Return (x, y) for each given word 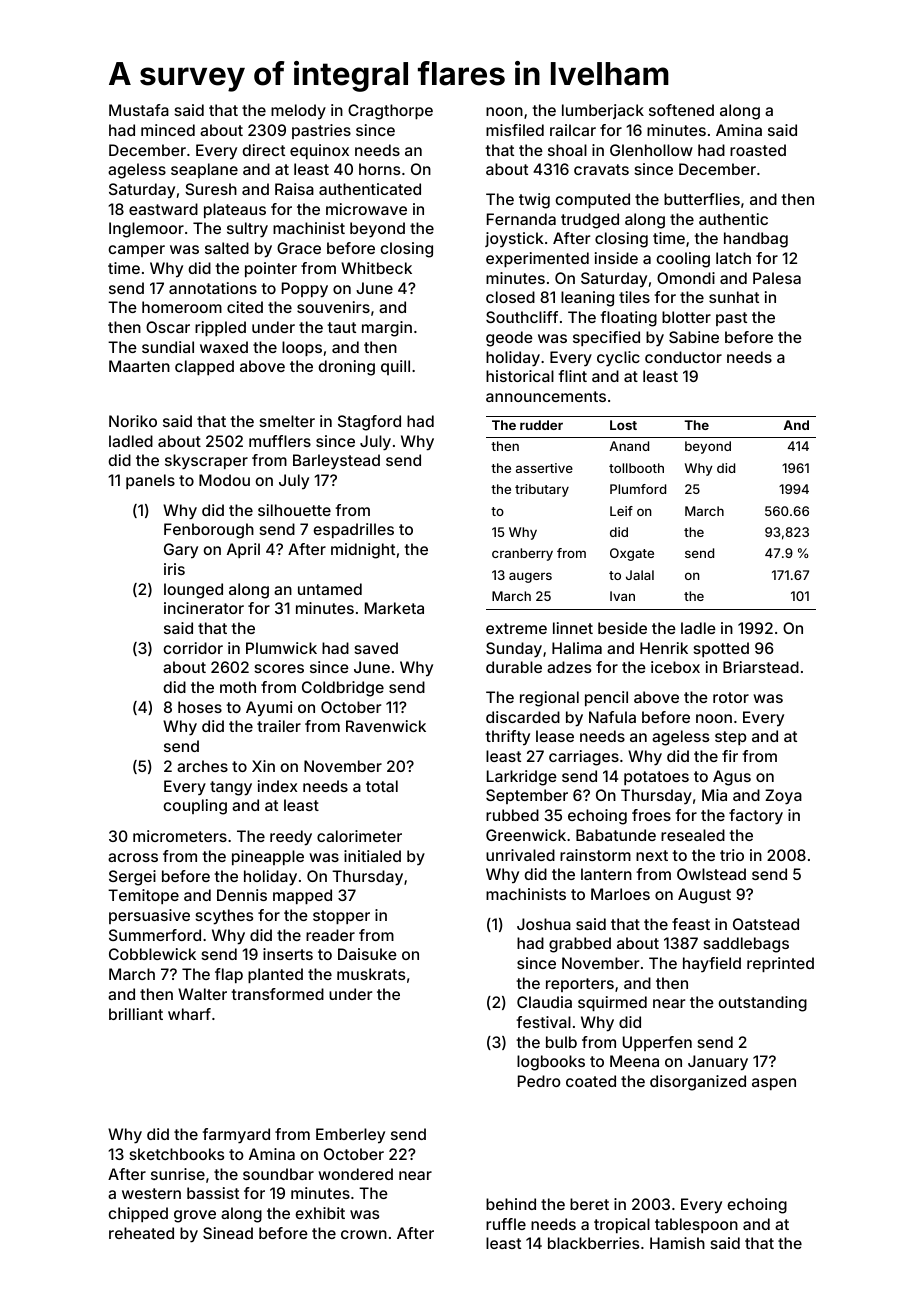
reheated (141, 1233)
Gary (181, 550)
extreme (516, 628)
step (730, 738)
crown (364, 1234)
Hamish (677, 1243)
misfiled (515, 130)
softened (681, 110)
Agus (732, 778)
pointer (271, 269)
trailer (279, 726)
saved (376, 648)
